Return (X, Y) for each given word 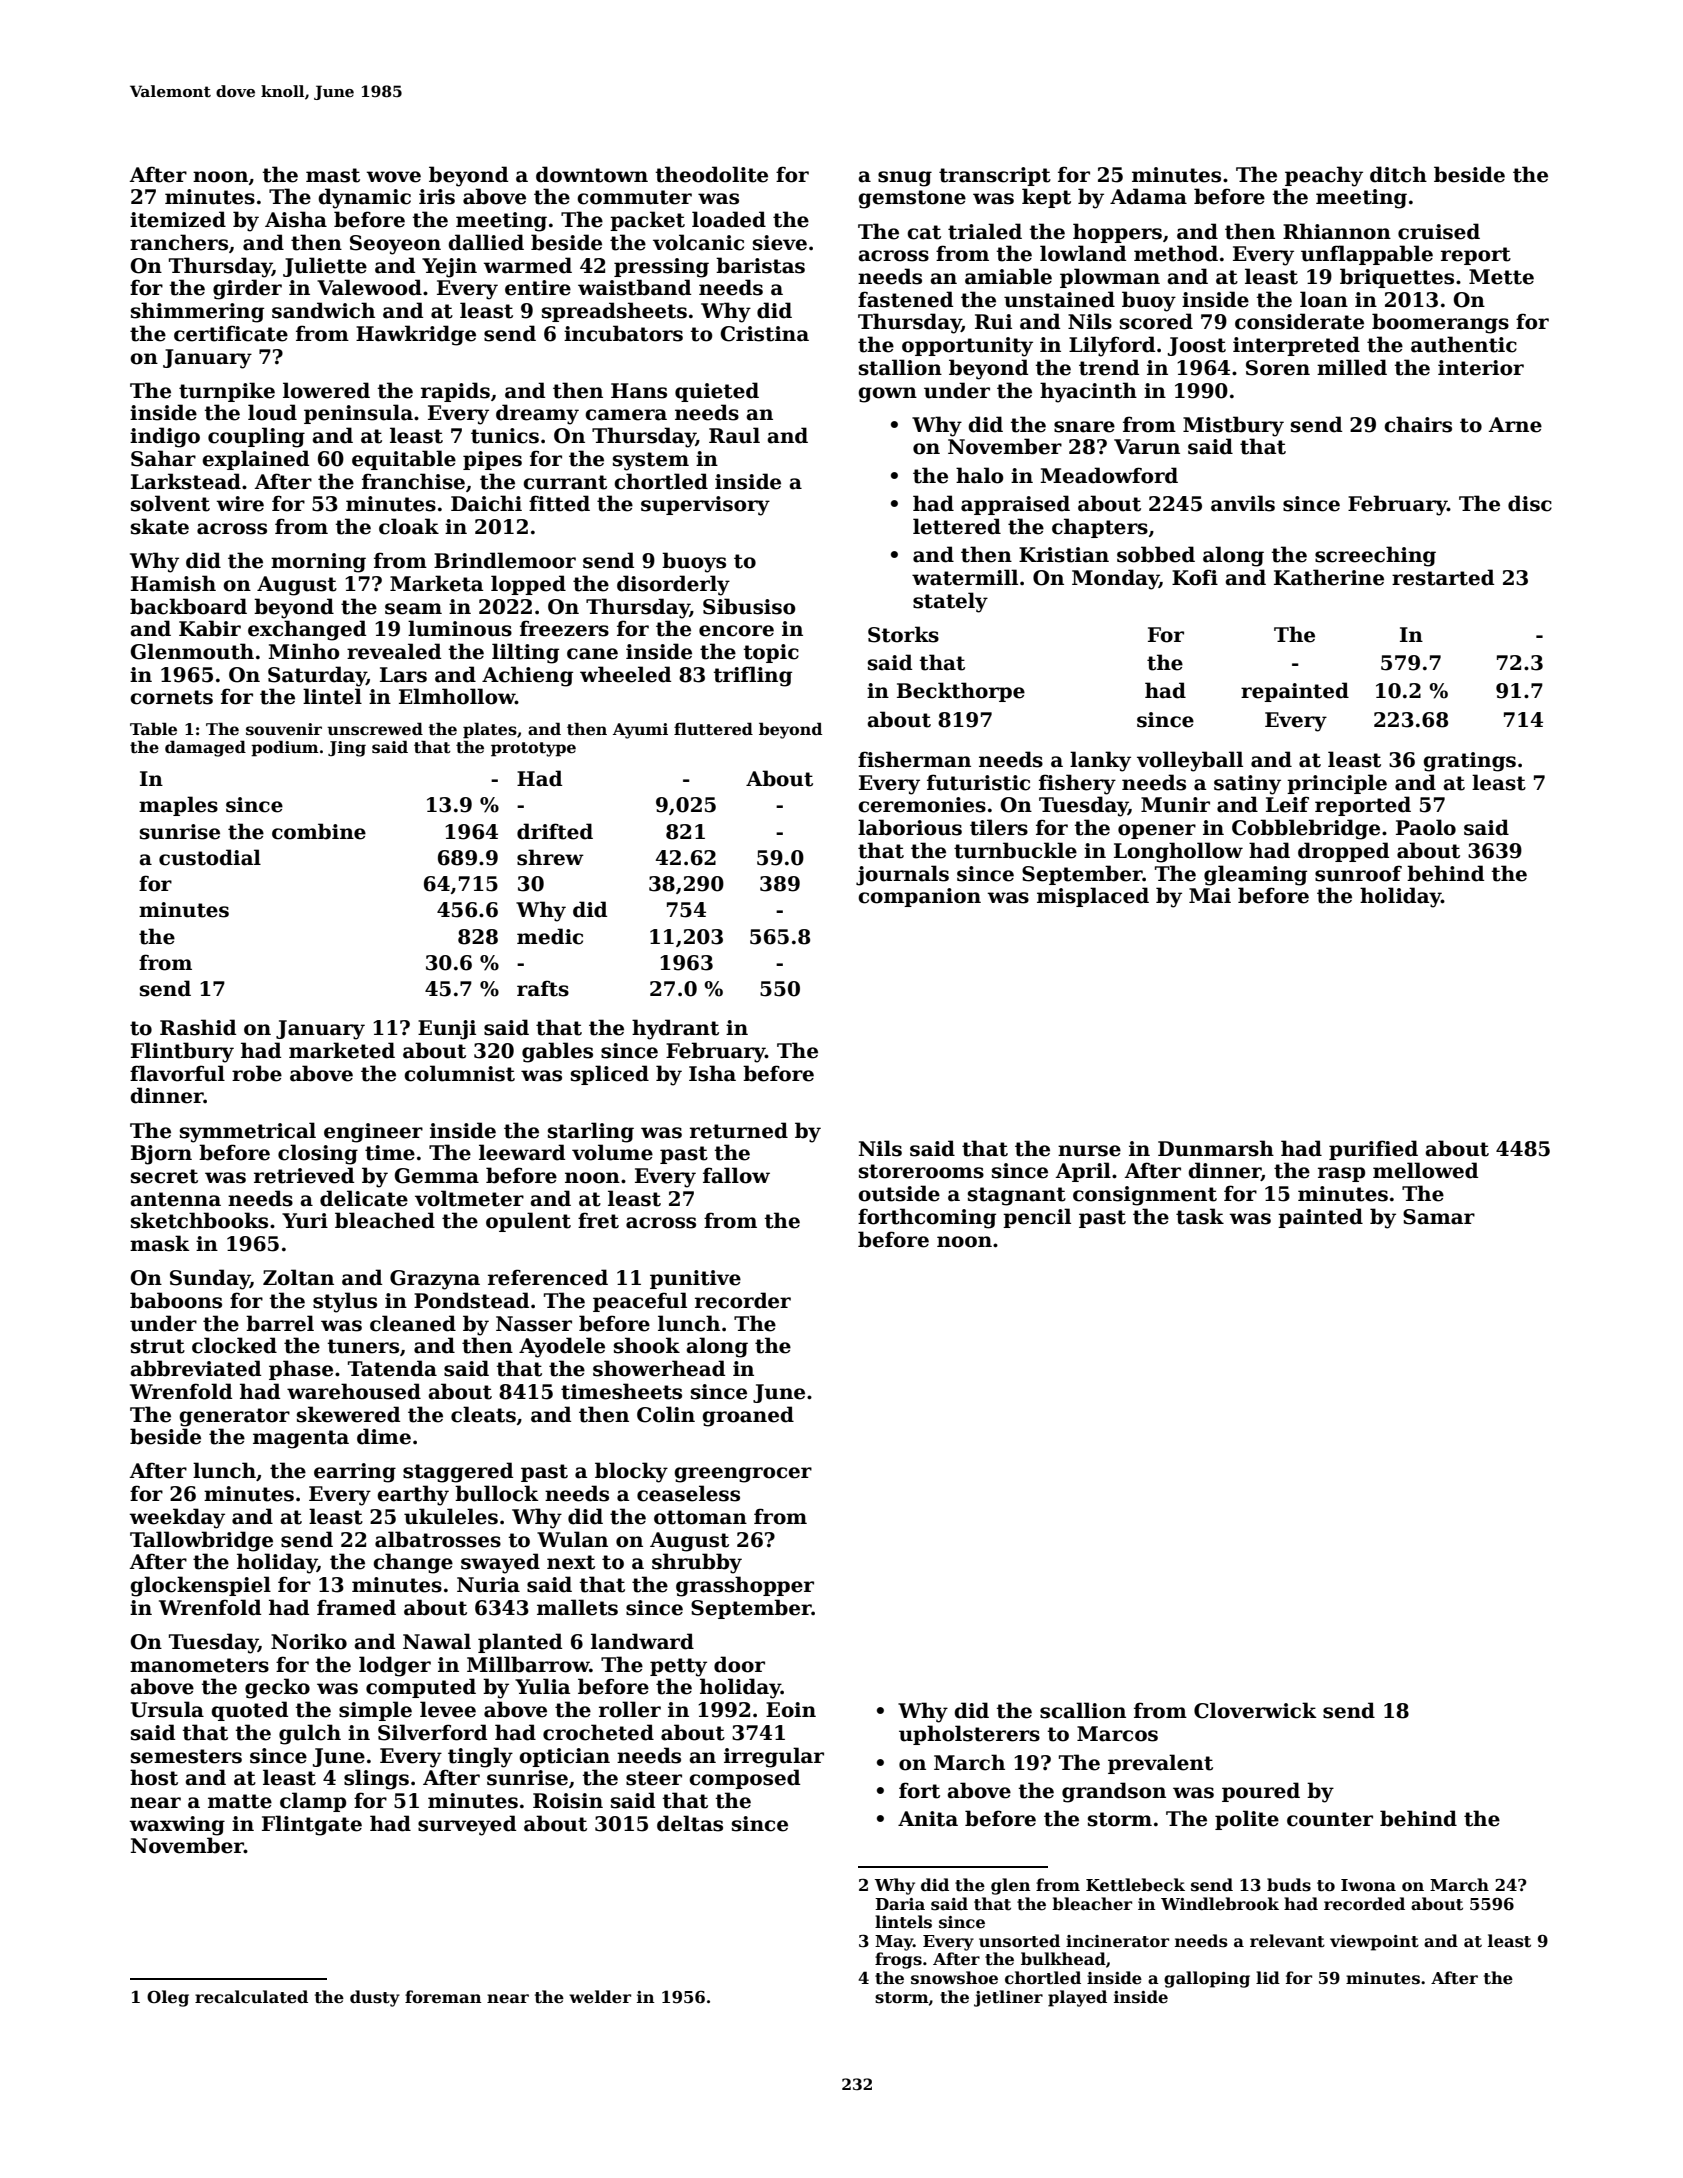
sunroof (1358, 873)
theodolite (711, 174)
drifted (555, 831)
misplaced (1093, 897)
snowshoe (954, 1978)
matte (240, 1801)
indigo (165, 437)
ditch (1398, 174)
